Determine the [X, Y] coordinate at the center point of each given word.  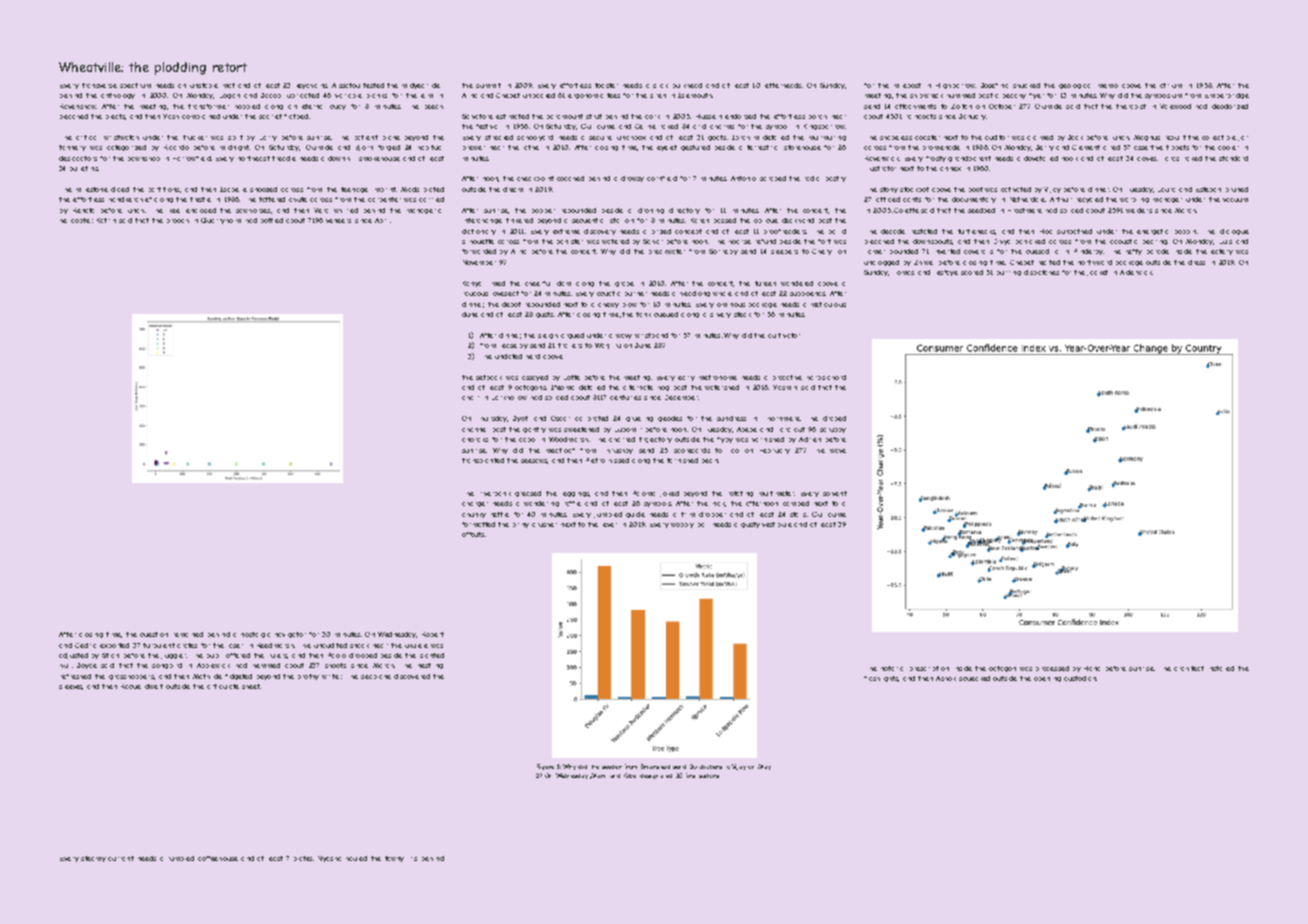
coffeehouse [218, 858]
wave [838, 451]
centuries [625, 397]
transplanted [483, 460]
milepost [907, 85]
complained [201, 116]
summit [488, 85]
